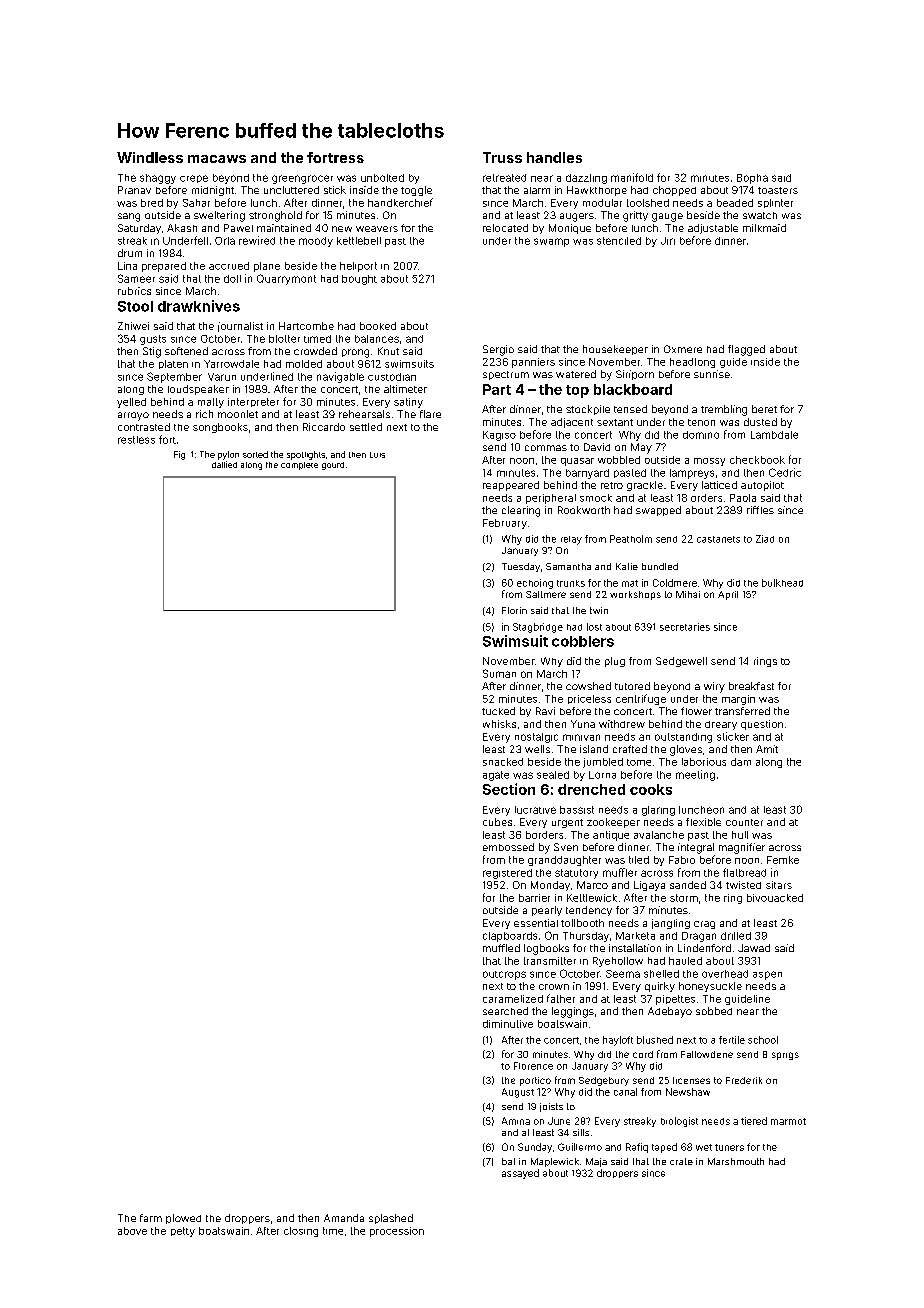 Image resolution: width=924 pixels, height=1308 pixels. I want to click on Florin, so click(514, 610).
